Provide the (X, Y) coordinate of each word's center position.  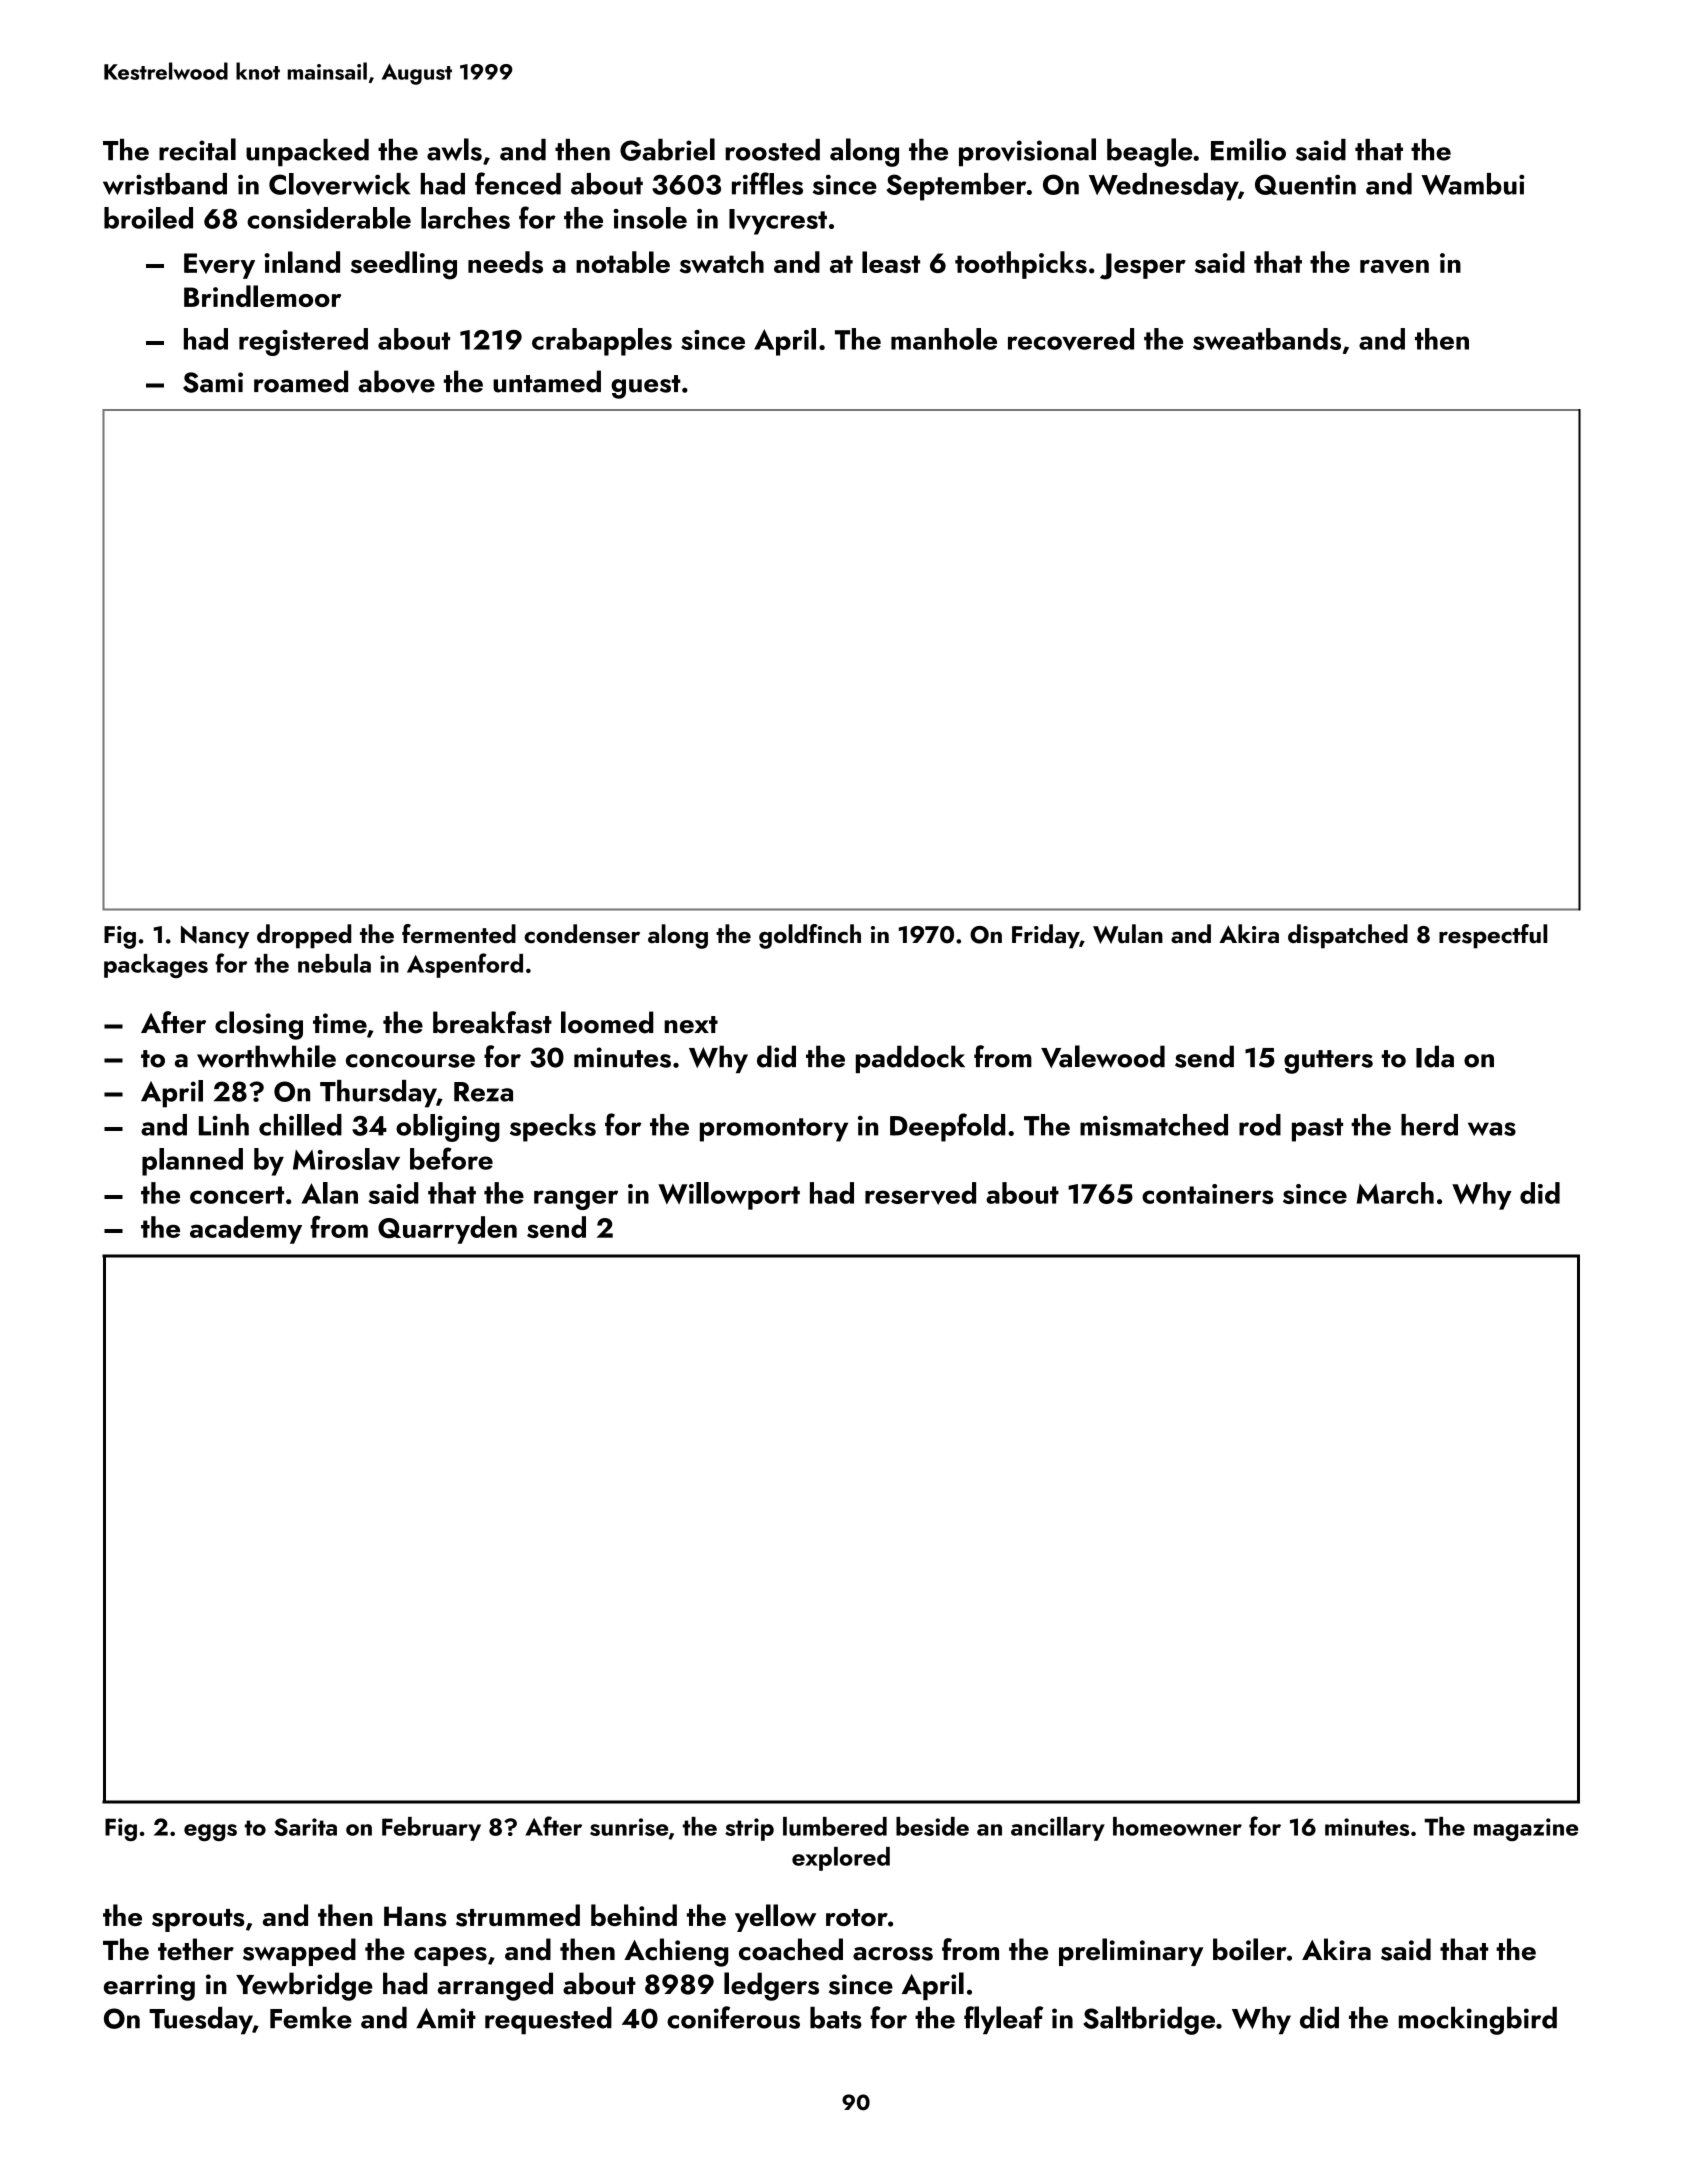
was (1492, 1129)
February (431, 1829)
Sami (213, 382)
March (1395, 1193)
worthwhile (266, 1056)
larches (465, 218)
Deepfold (947, 1127)
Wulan (1128, 934)
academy (246, 1230)
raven (1394, 267)
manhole (944, 339)
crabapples (602, 342)
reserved (920, 1193)
